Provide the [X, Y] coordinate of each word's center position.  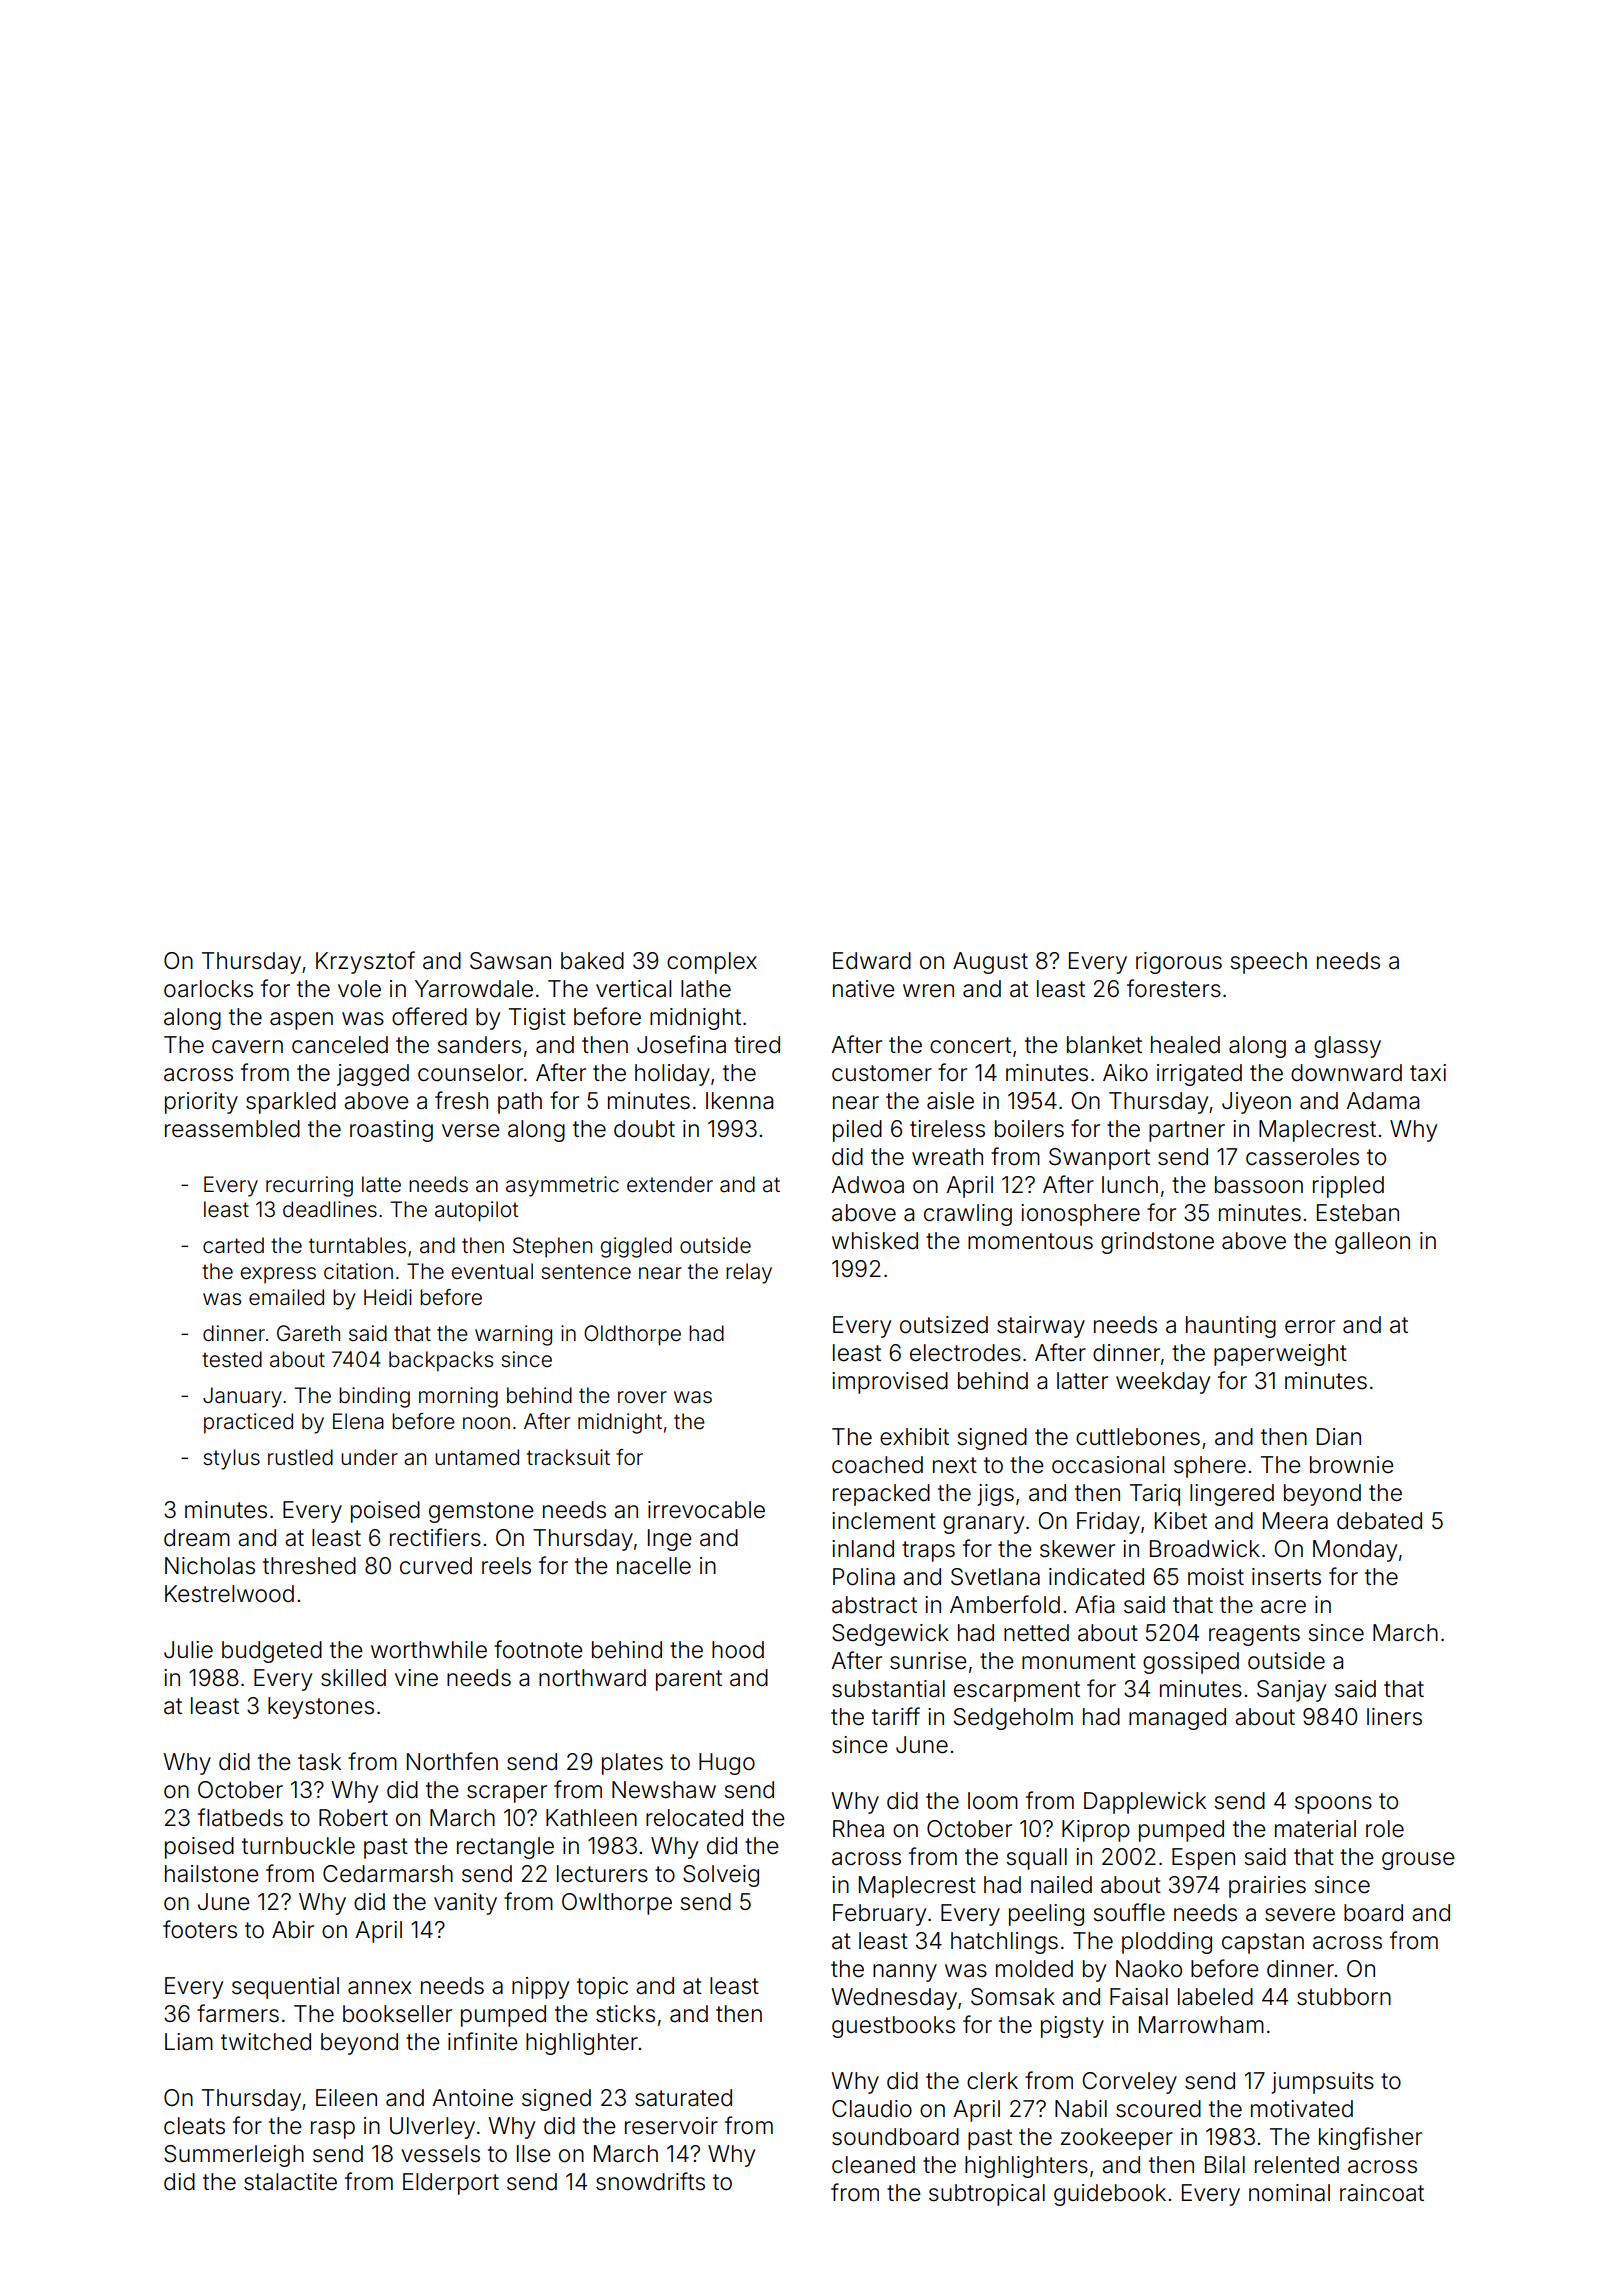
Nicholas [210, 1566]
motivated [1302, 2109]
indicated [1096, 1577]
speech [1268, 963]
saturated [683, 2098]
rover [642, 1397]
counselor [470, 1073]
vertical [633, 989]
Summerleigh [234, 2156]
